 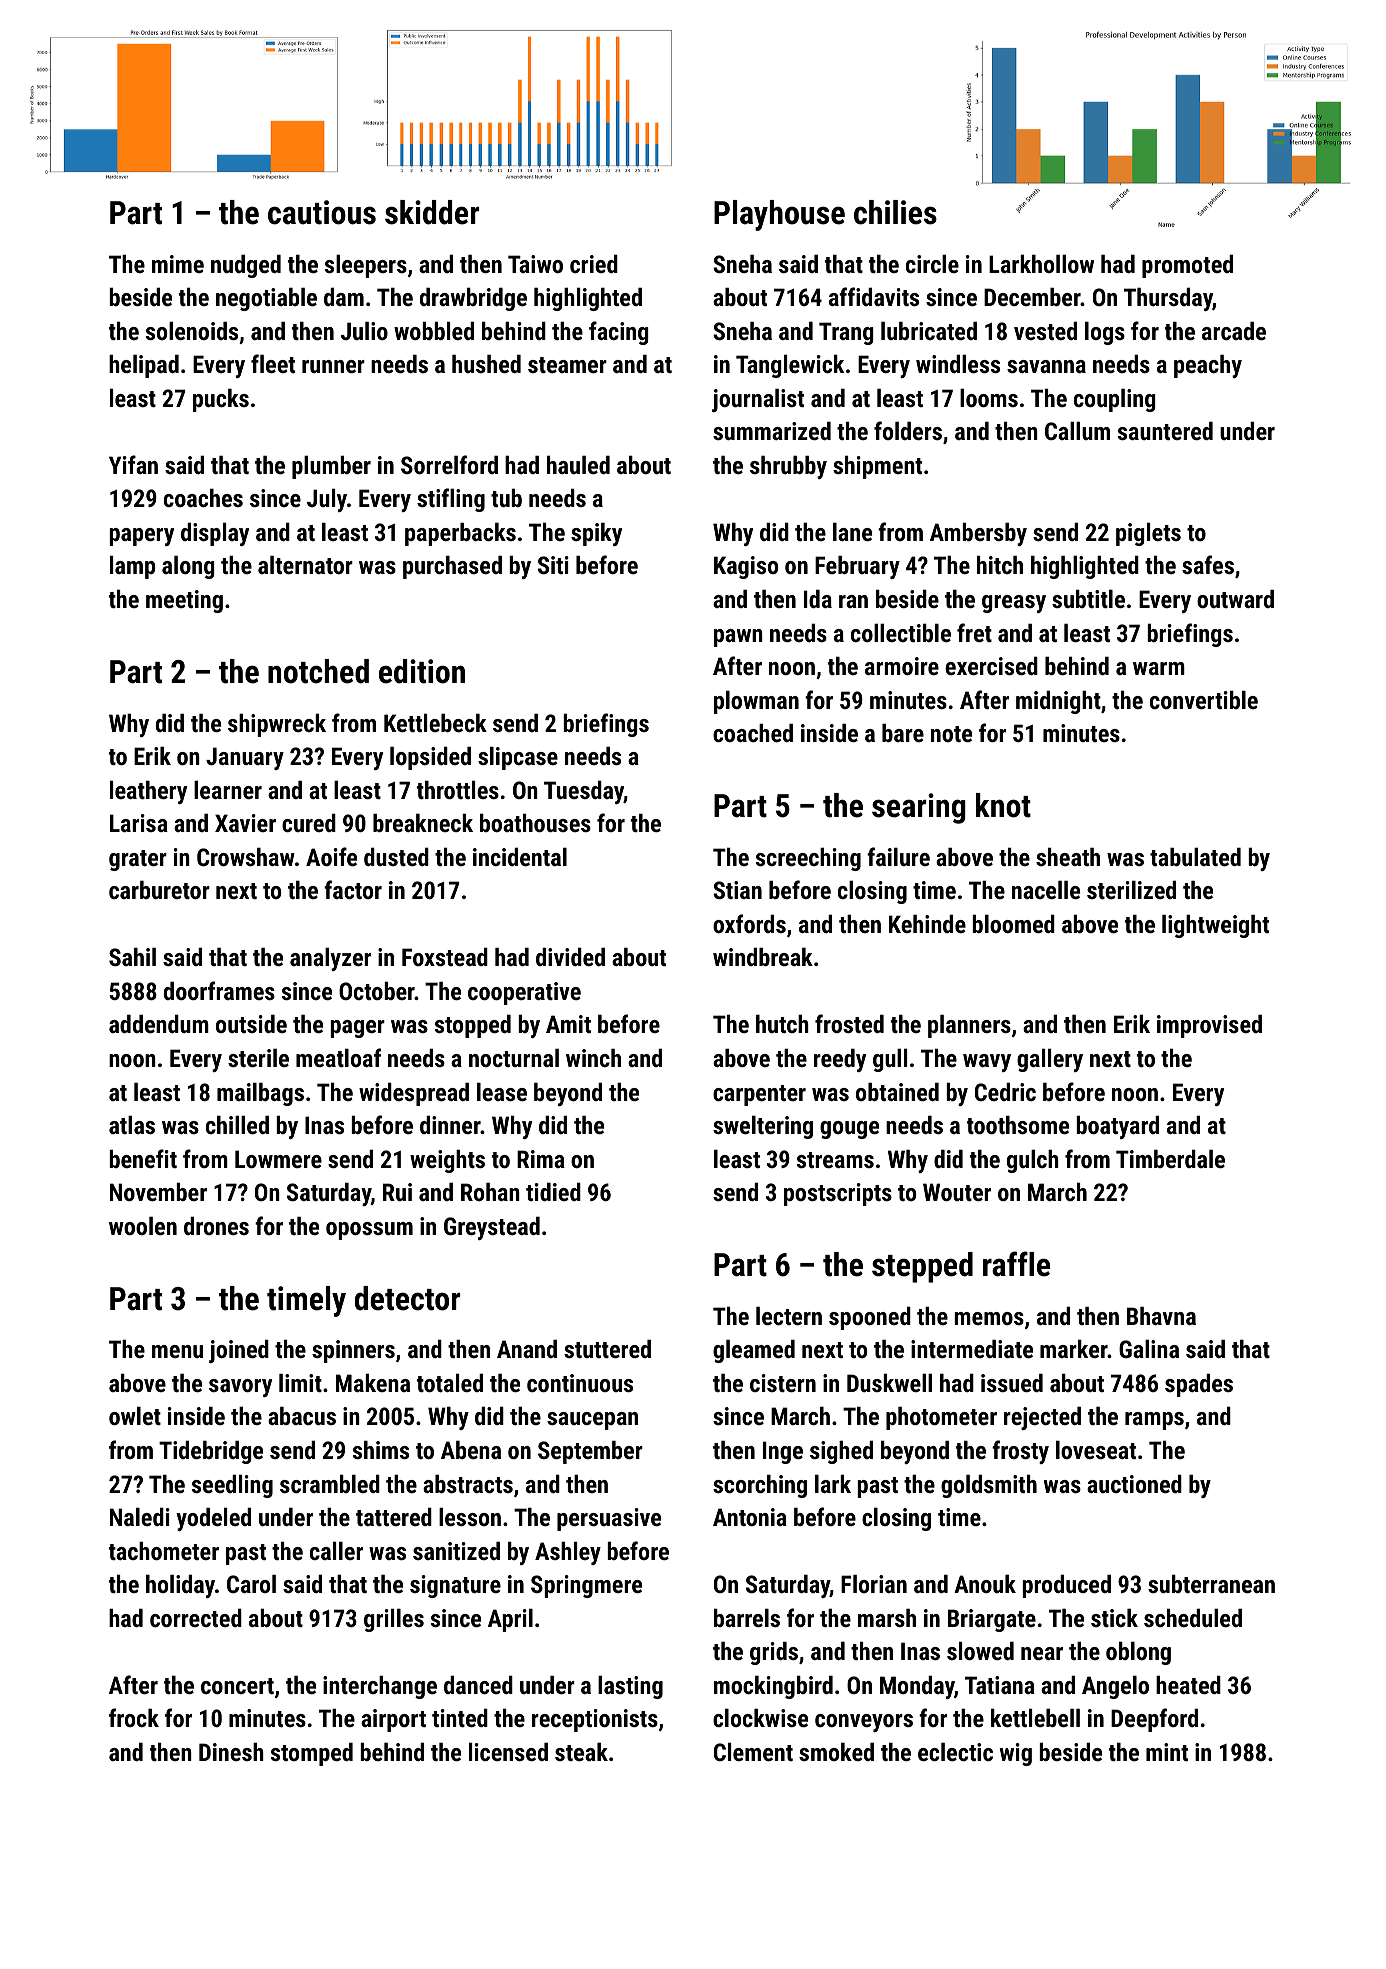 I want to click on chilies, so click(x=895, y=212).
